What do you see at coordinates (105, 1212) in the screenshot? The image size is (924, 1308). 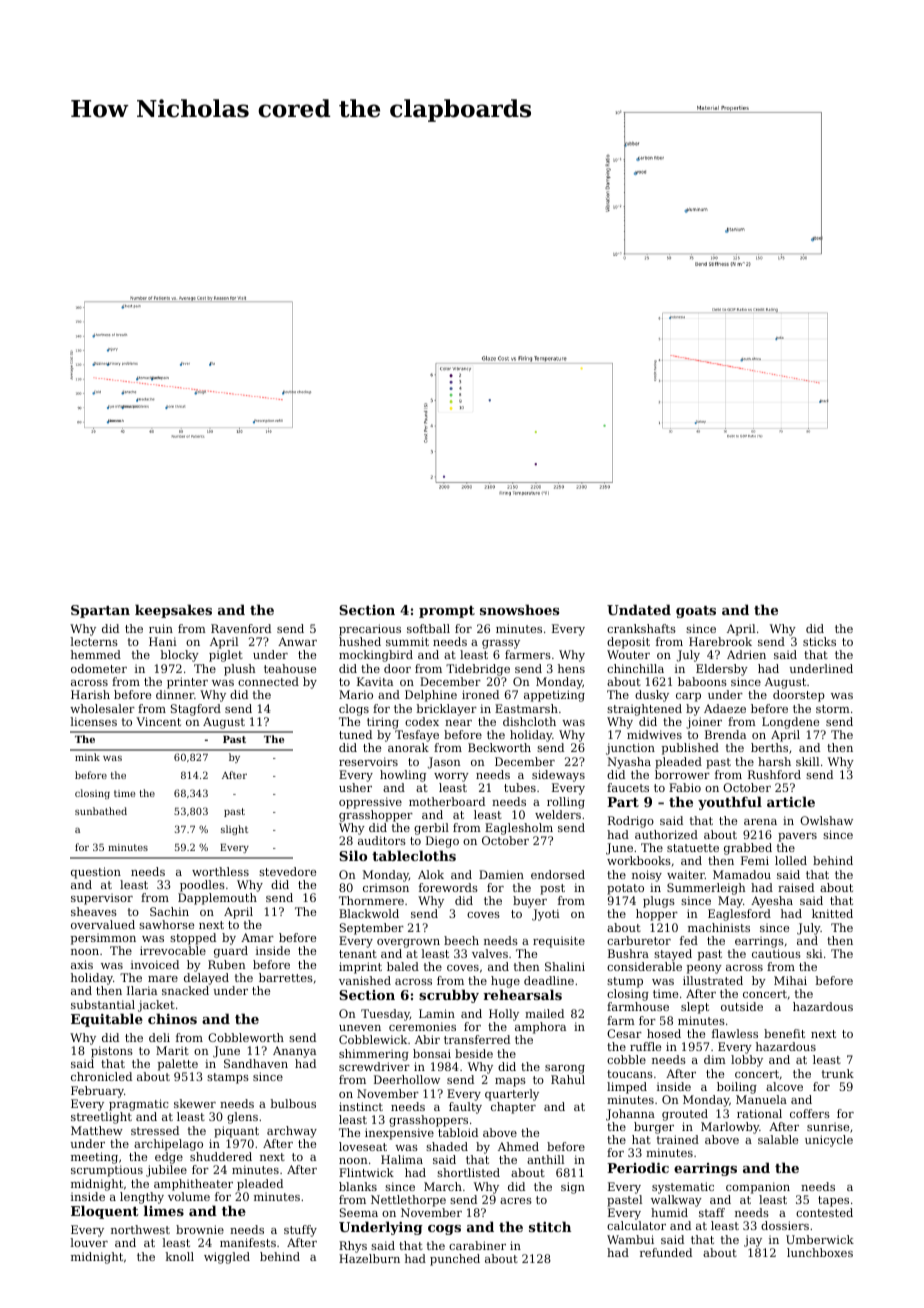 I see `Eloquent` at bounding box center [105, 1212].
